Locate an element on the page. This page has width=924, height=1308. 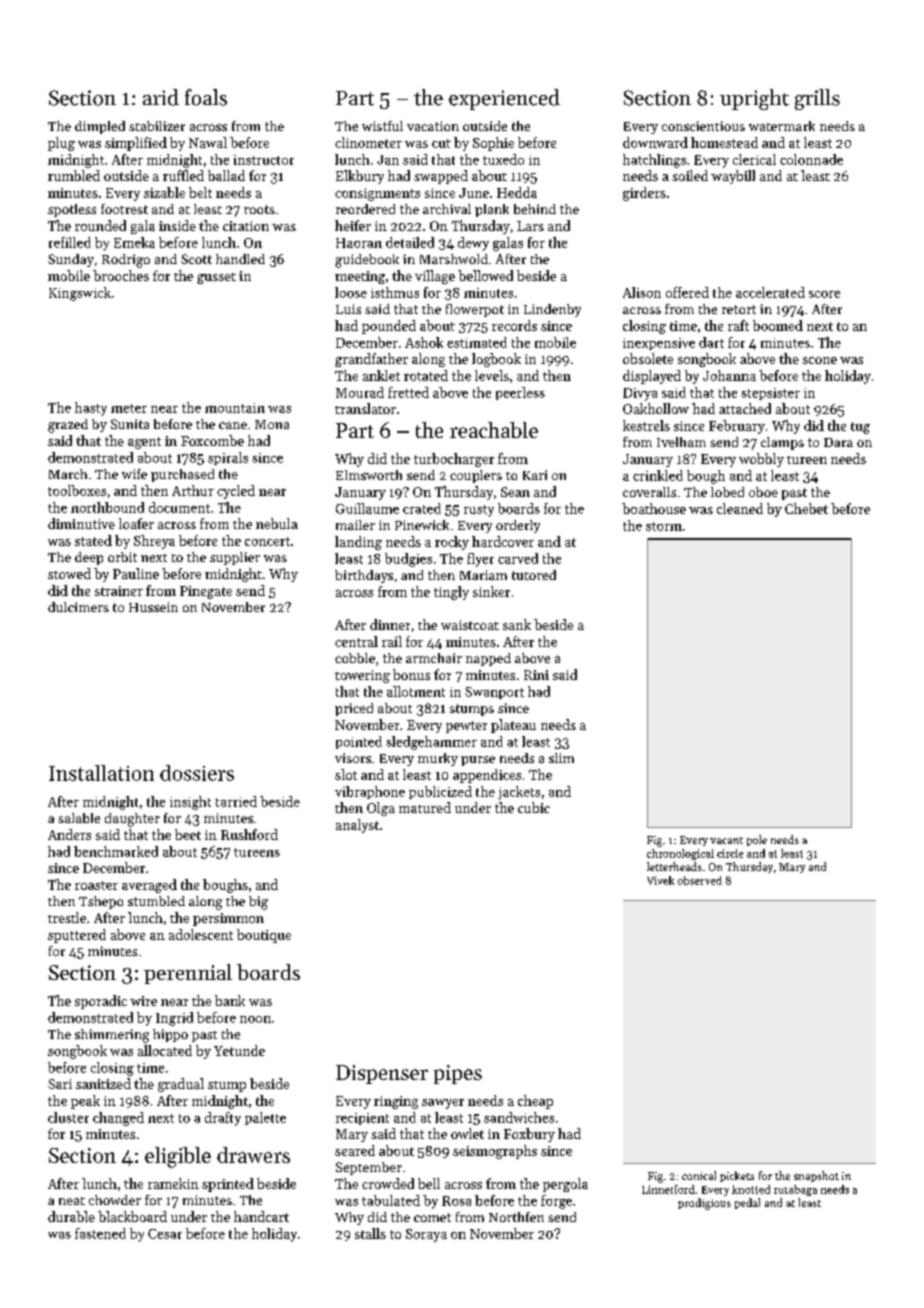
dart is located at coordinates (711, 342).
